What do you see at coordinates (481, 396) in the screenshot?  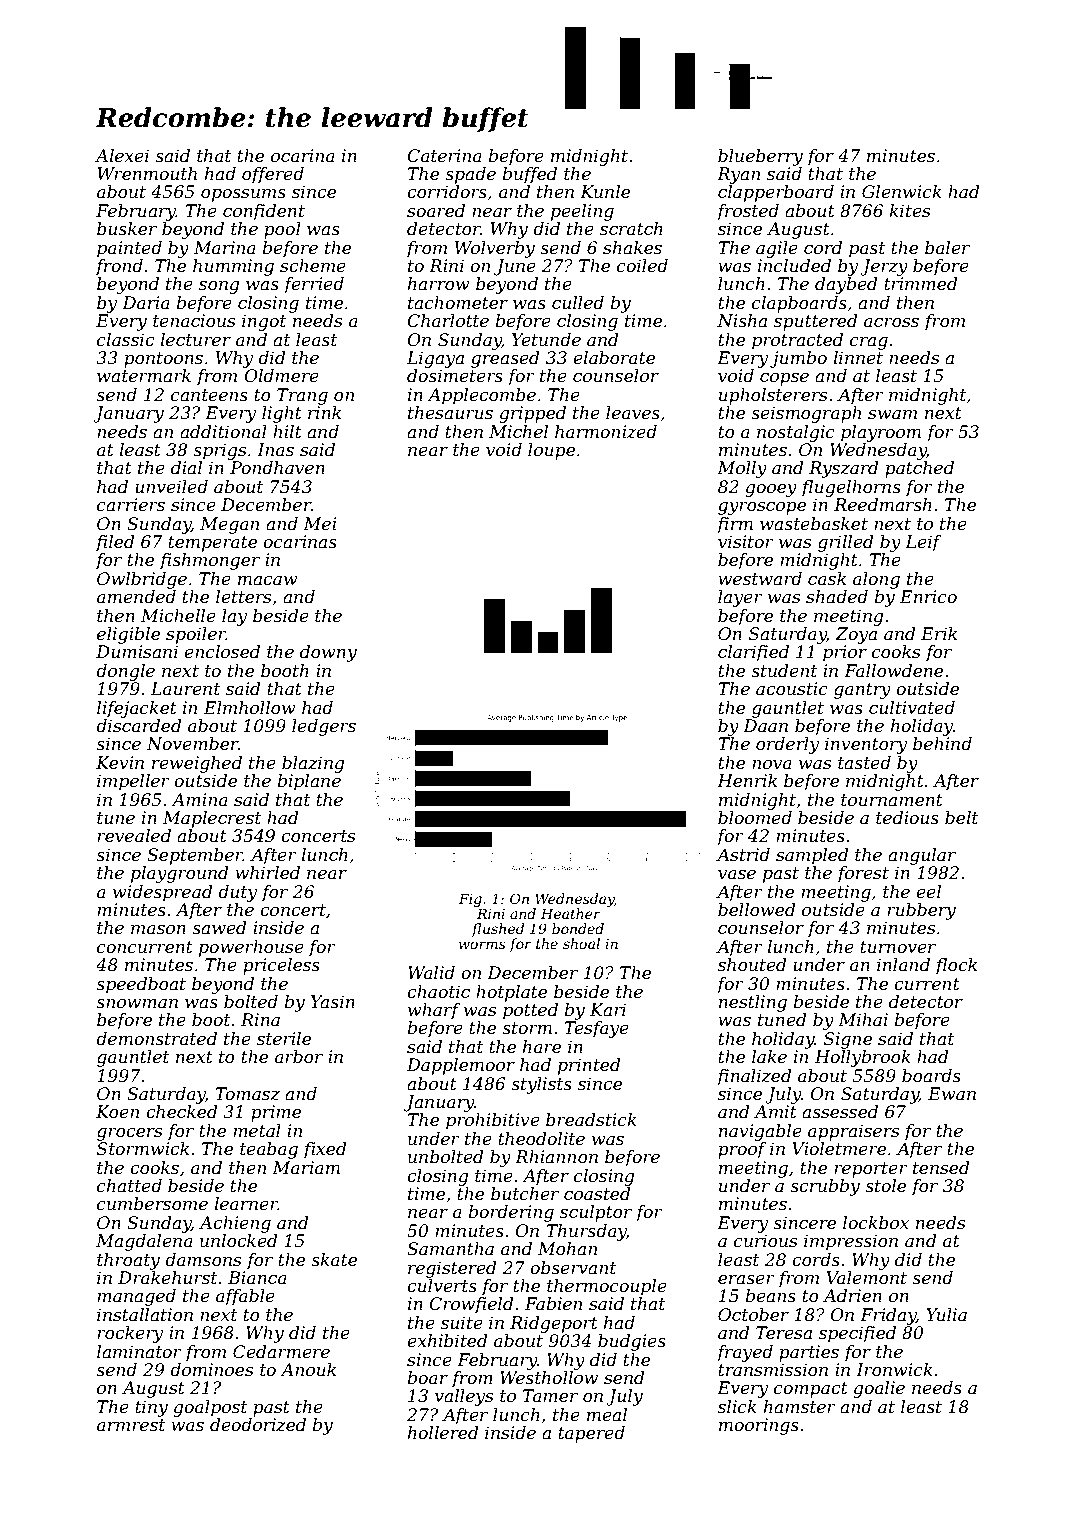 I see `Applecombe` at bounding box center [481, 396].
